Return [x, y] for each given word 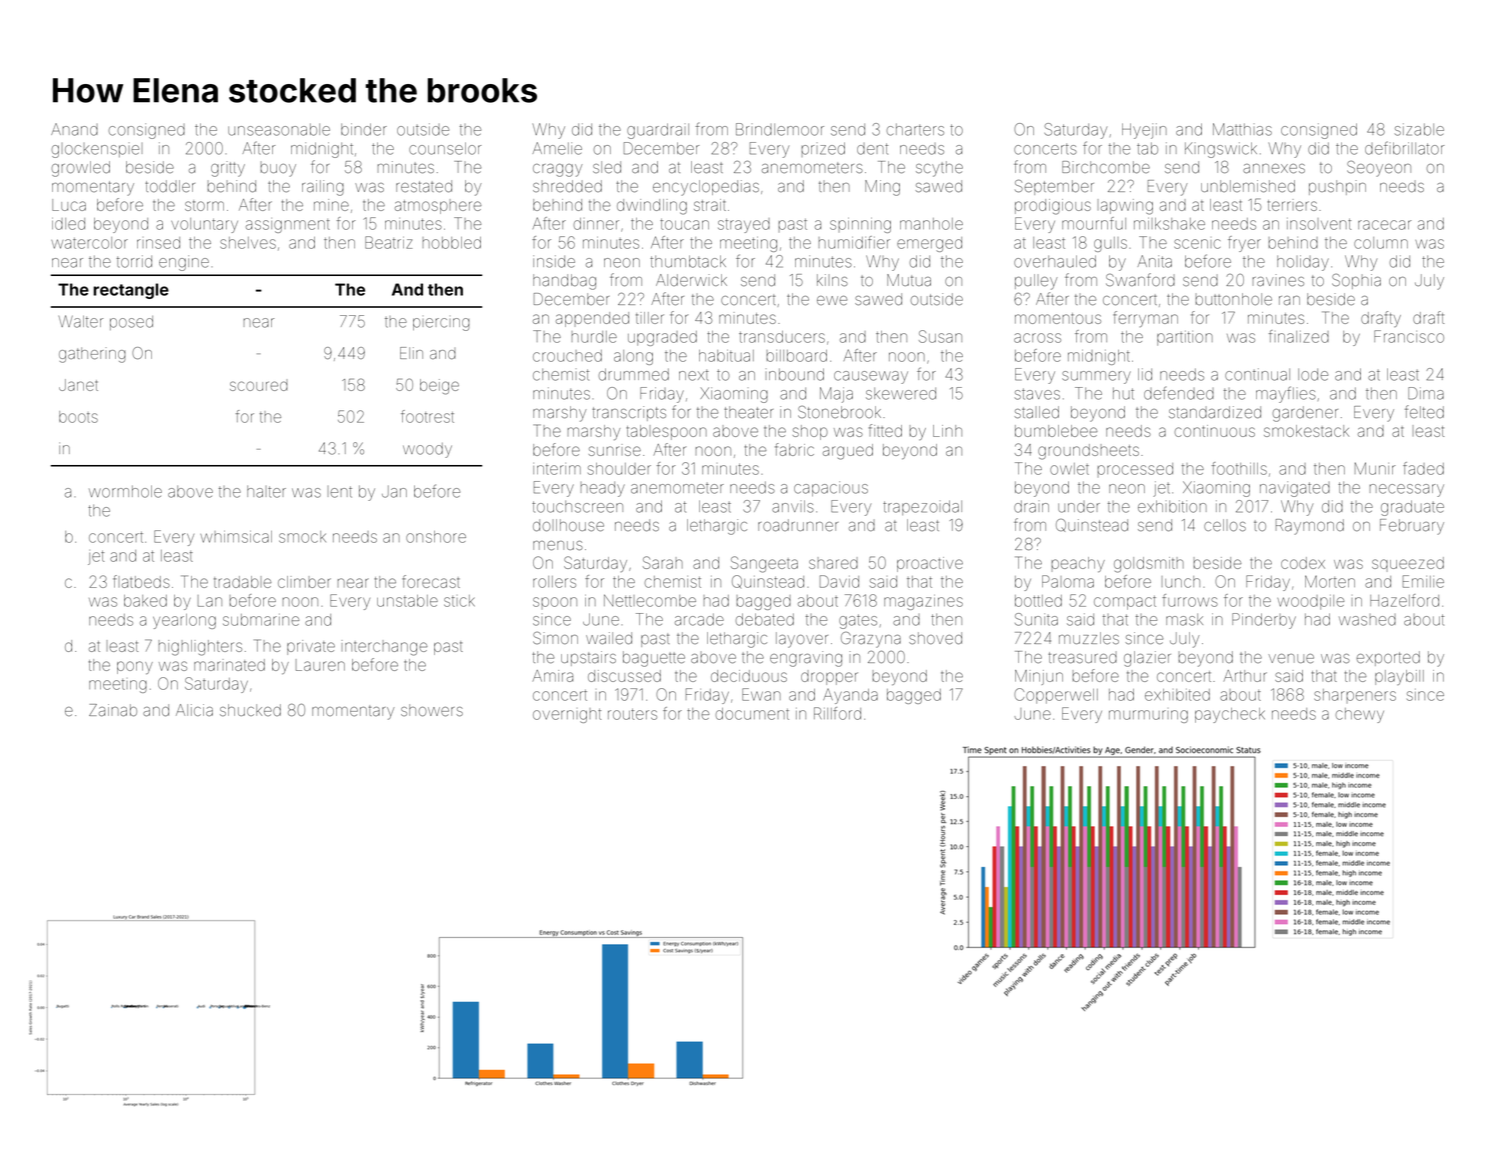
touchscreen [577, 507]
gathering [92, 355]
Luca [69, 205]
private [311, 647]
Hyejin [1144, 131]
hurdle [594, 337]
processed [1135, 469]
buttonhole [1234, 299]
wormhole [125, 491]
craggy [557, 170]
